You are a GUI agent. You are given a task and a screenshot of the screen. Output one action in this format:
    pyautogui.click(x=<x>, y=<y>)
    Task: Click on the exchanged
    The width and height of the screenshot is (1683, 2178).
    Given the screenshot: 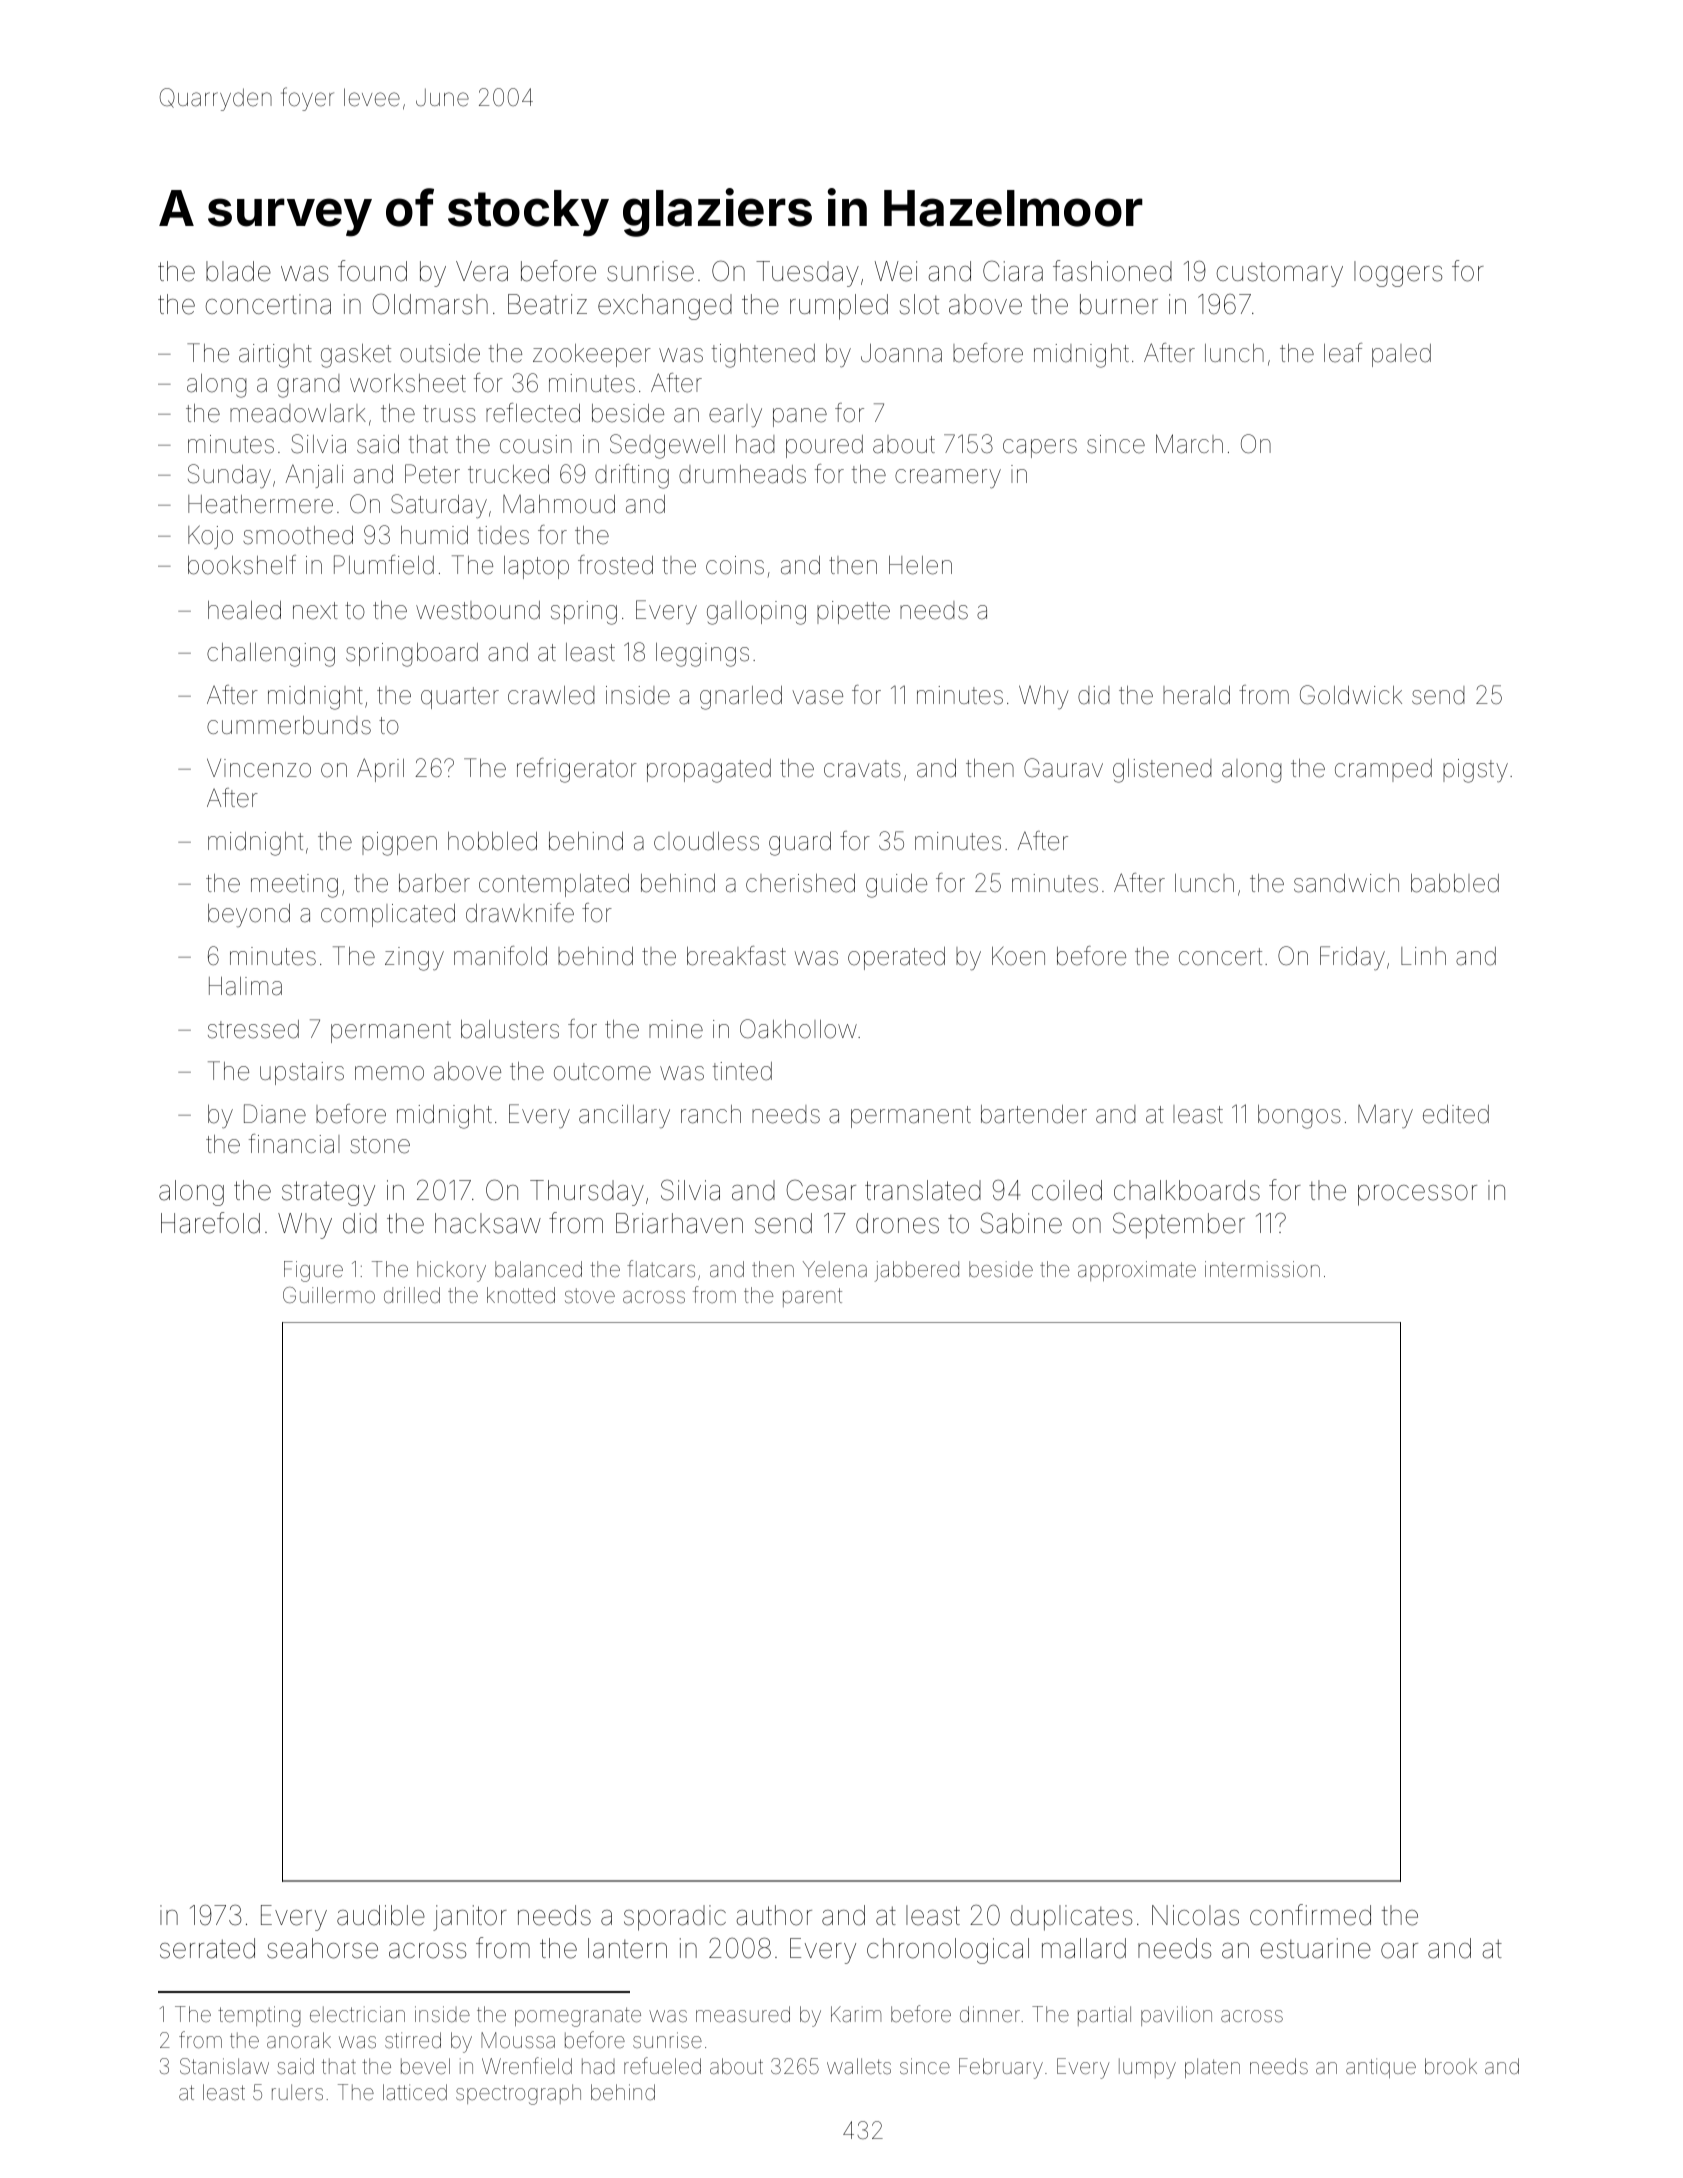 What is the action you would take?
    pyautogui.click(x=665, y=307)
